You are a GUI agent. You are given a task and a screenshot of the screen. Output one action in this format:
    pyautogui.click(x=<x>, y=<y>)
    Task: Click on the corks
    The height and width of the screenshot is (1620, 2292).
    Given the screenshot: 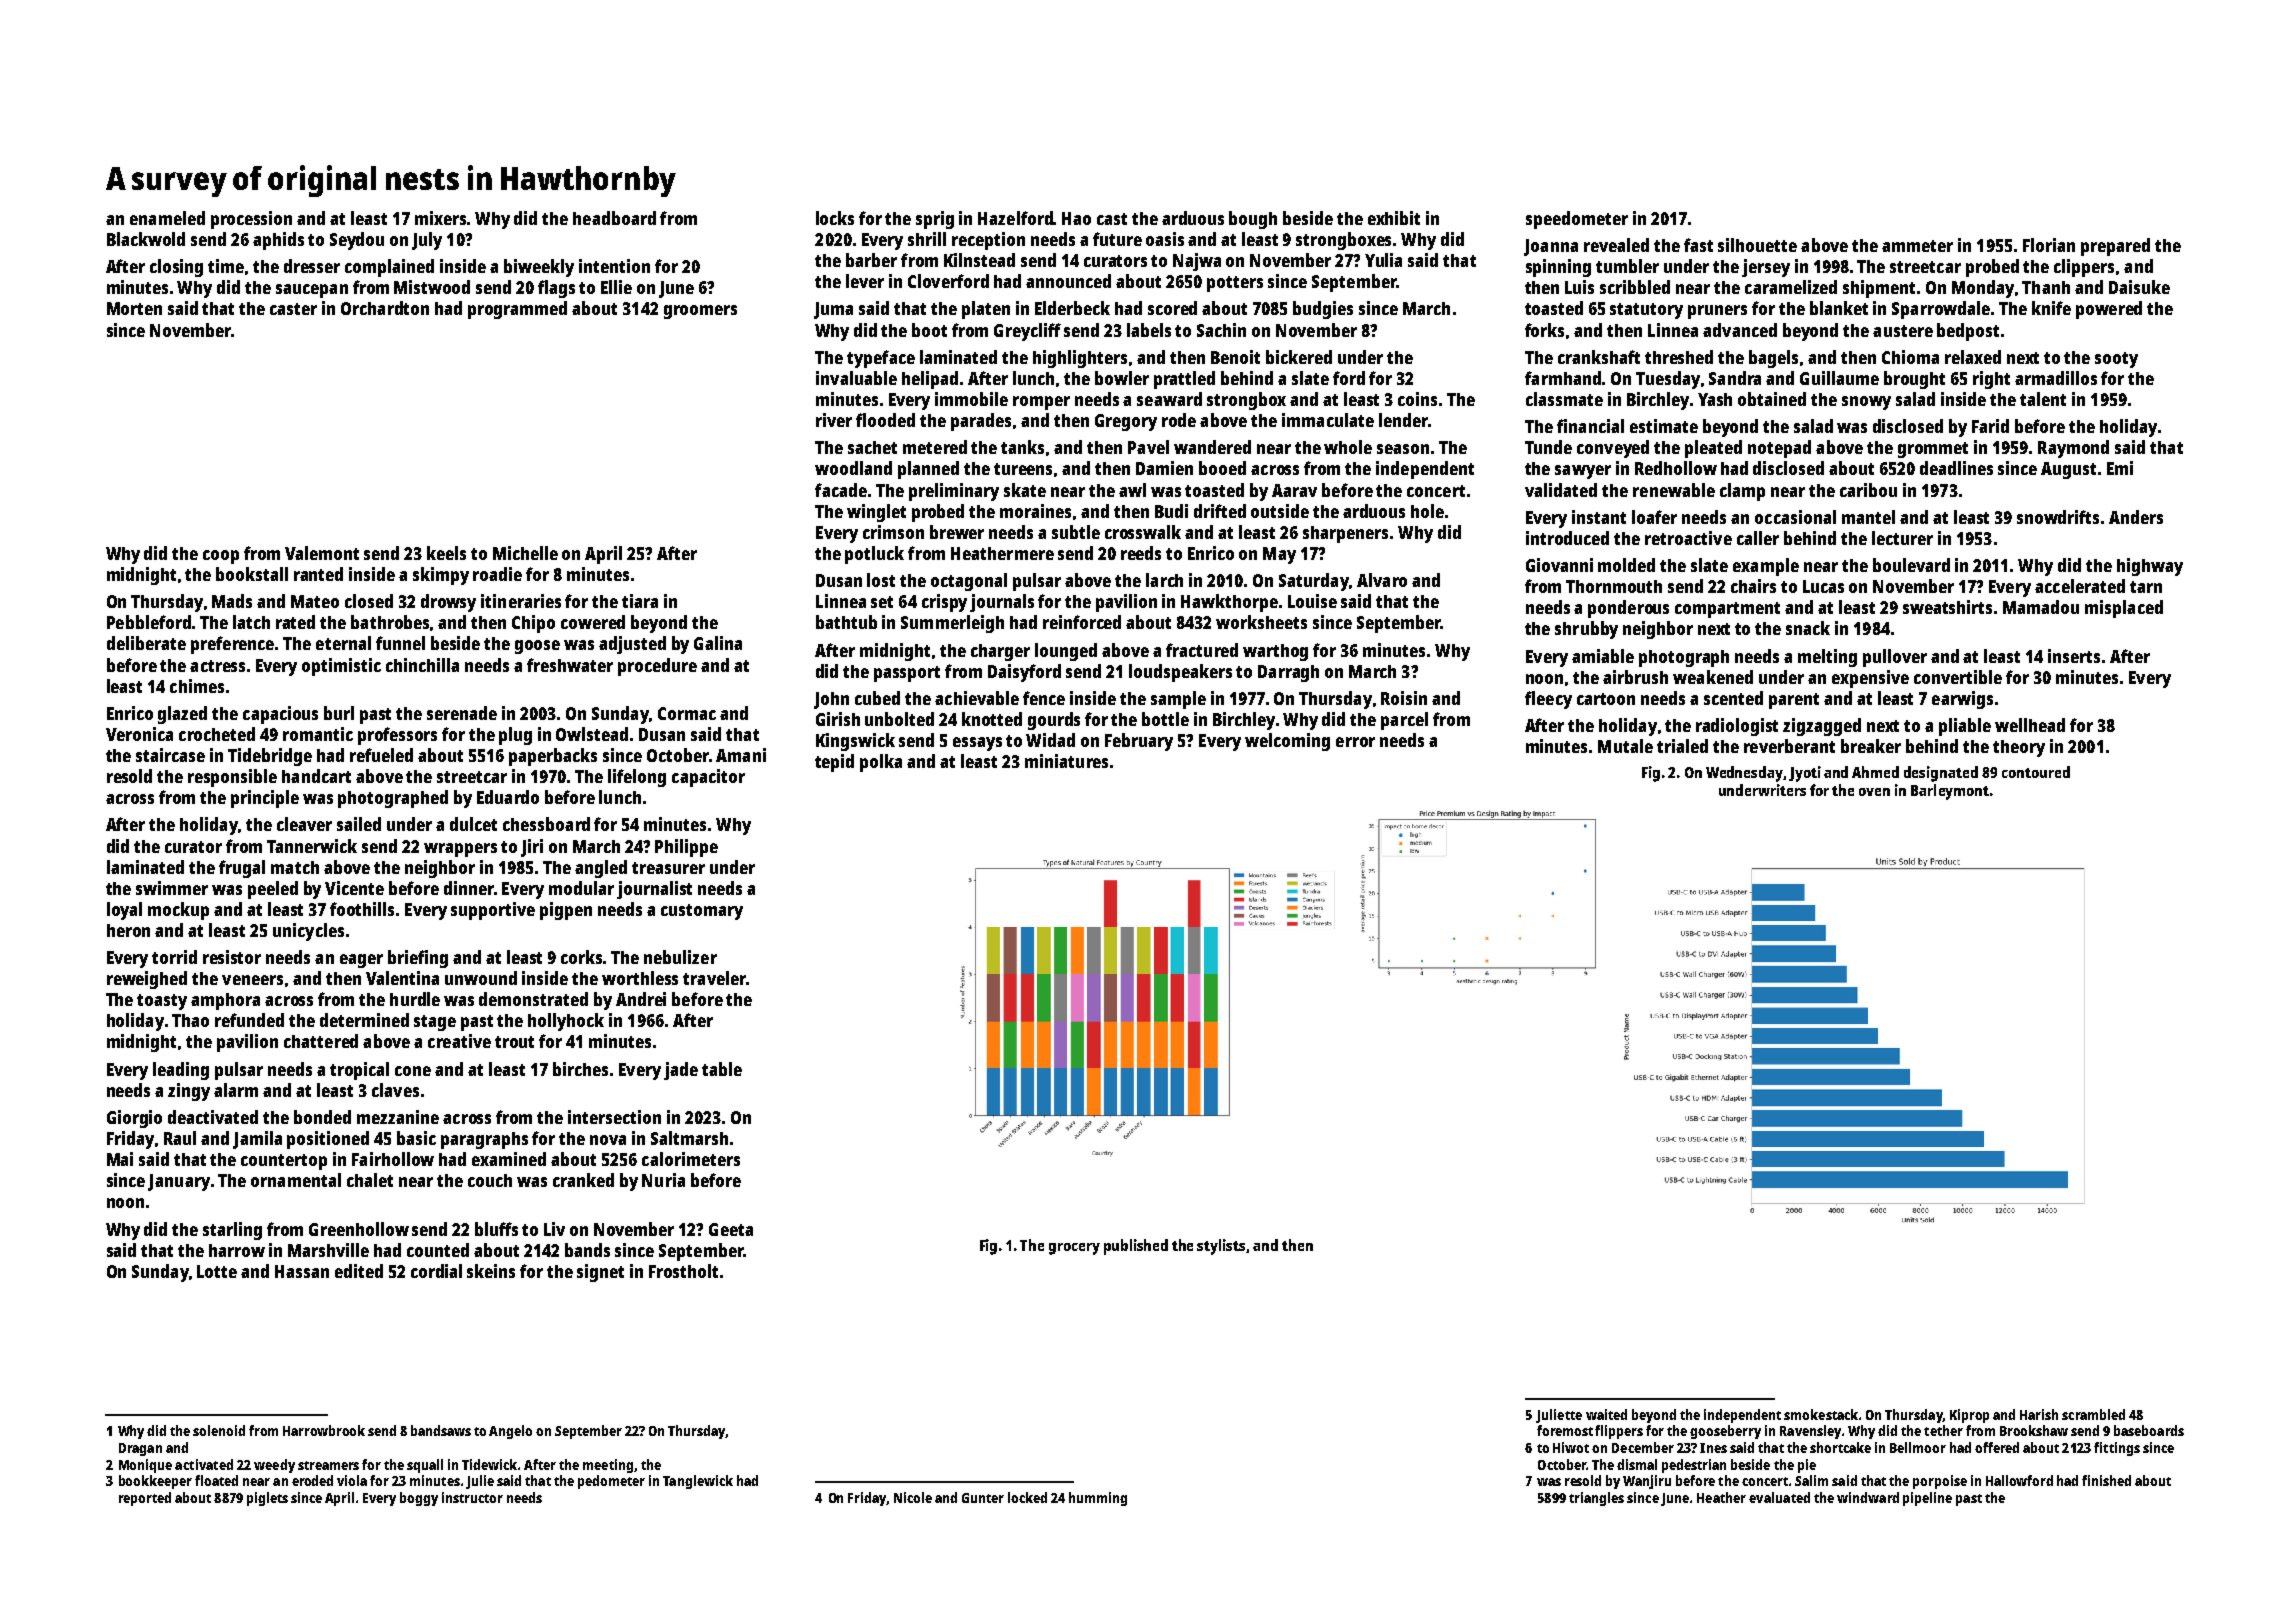 What is the action you would take?
    pyautogui.click(x=581, y=957)
